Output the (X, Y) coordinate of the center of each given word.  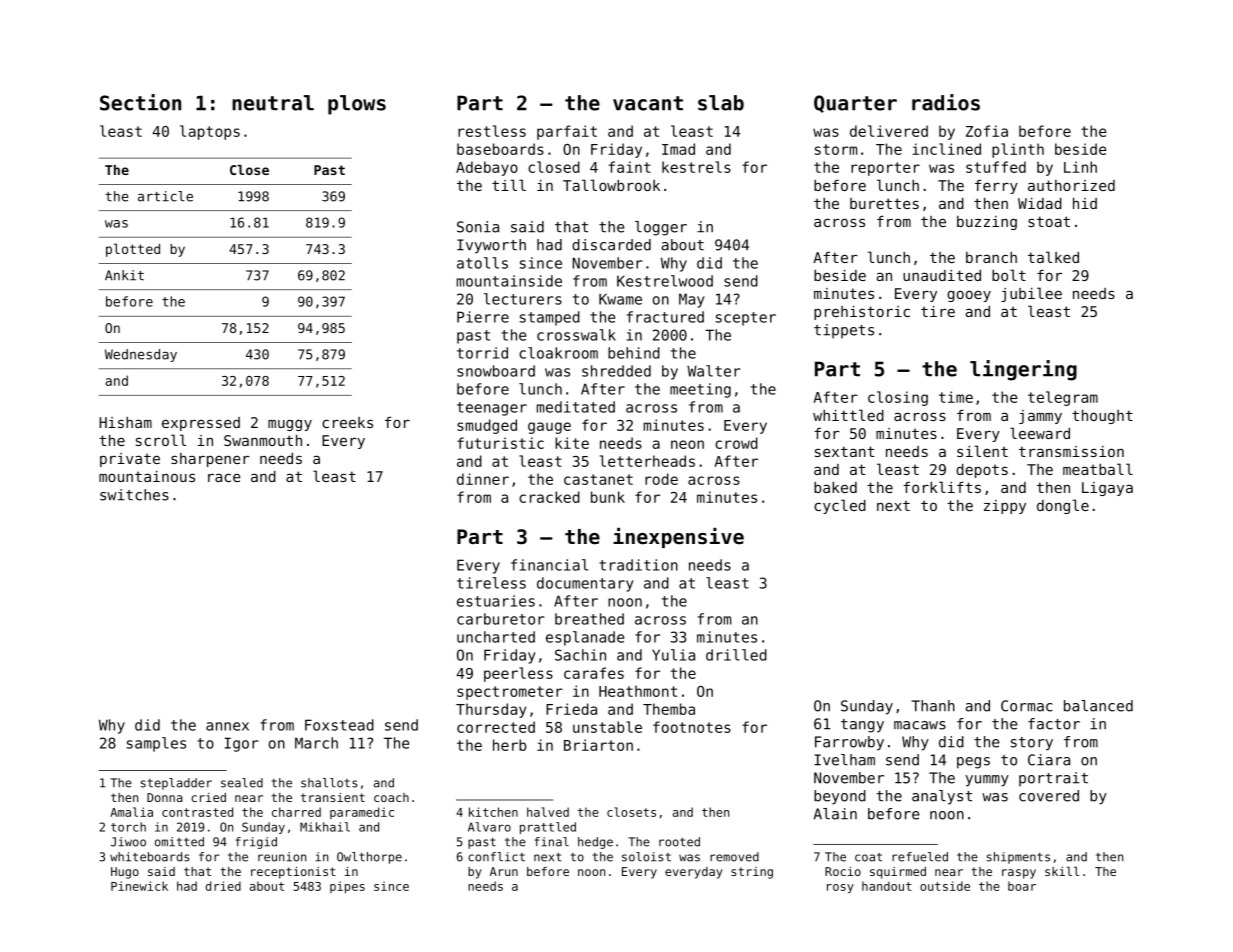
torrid (482, 353)
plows (357, 105)
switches (134, 495)
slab (721, 103)
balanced (1098, 706)
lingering (1023, 370)
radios (946, 102)
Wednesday (141, 355)
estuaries (496, 601)
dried (223, 886)
